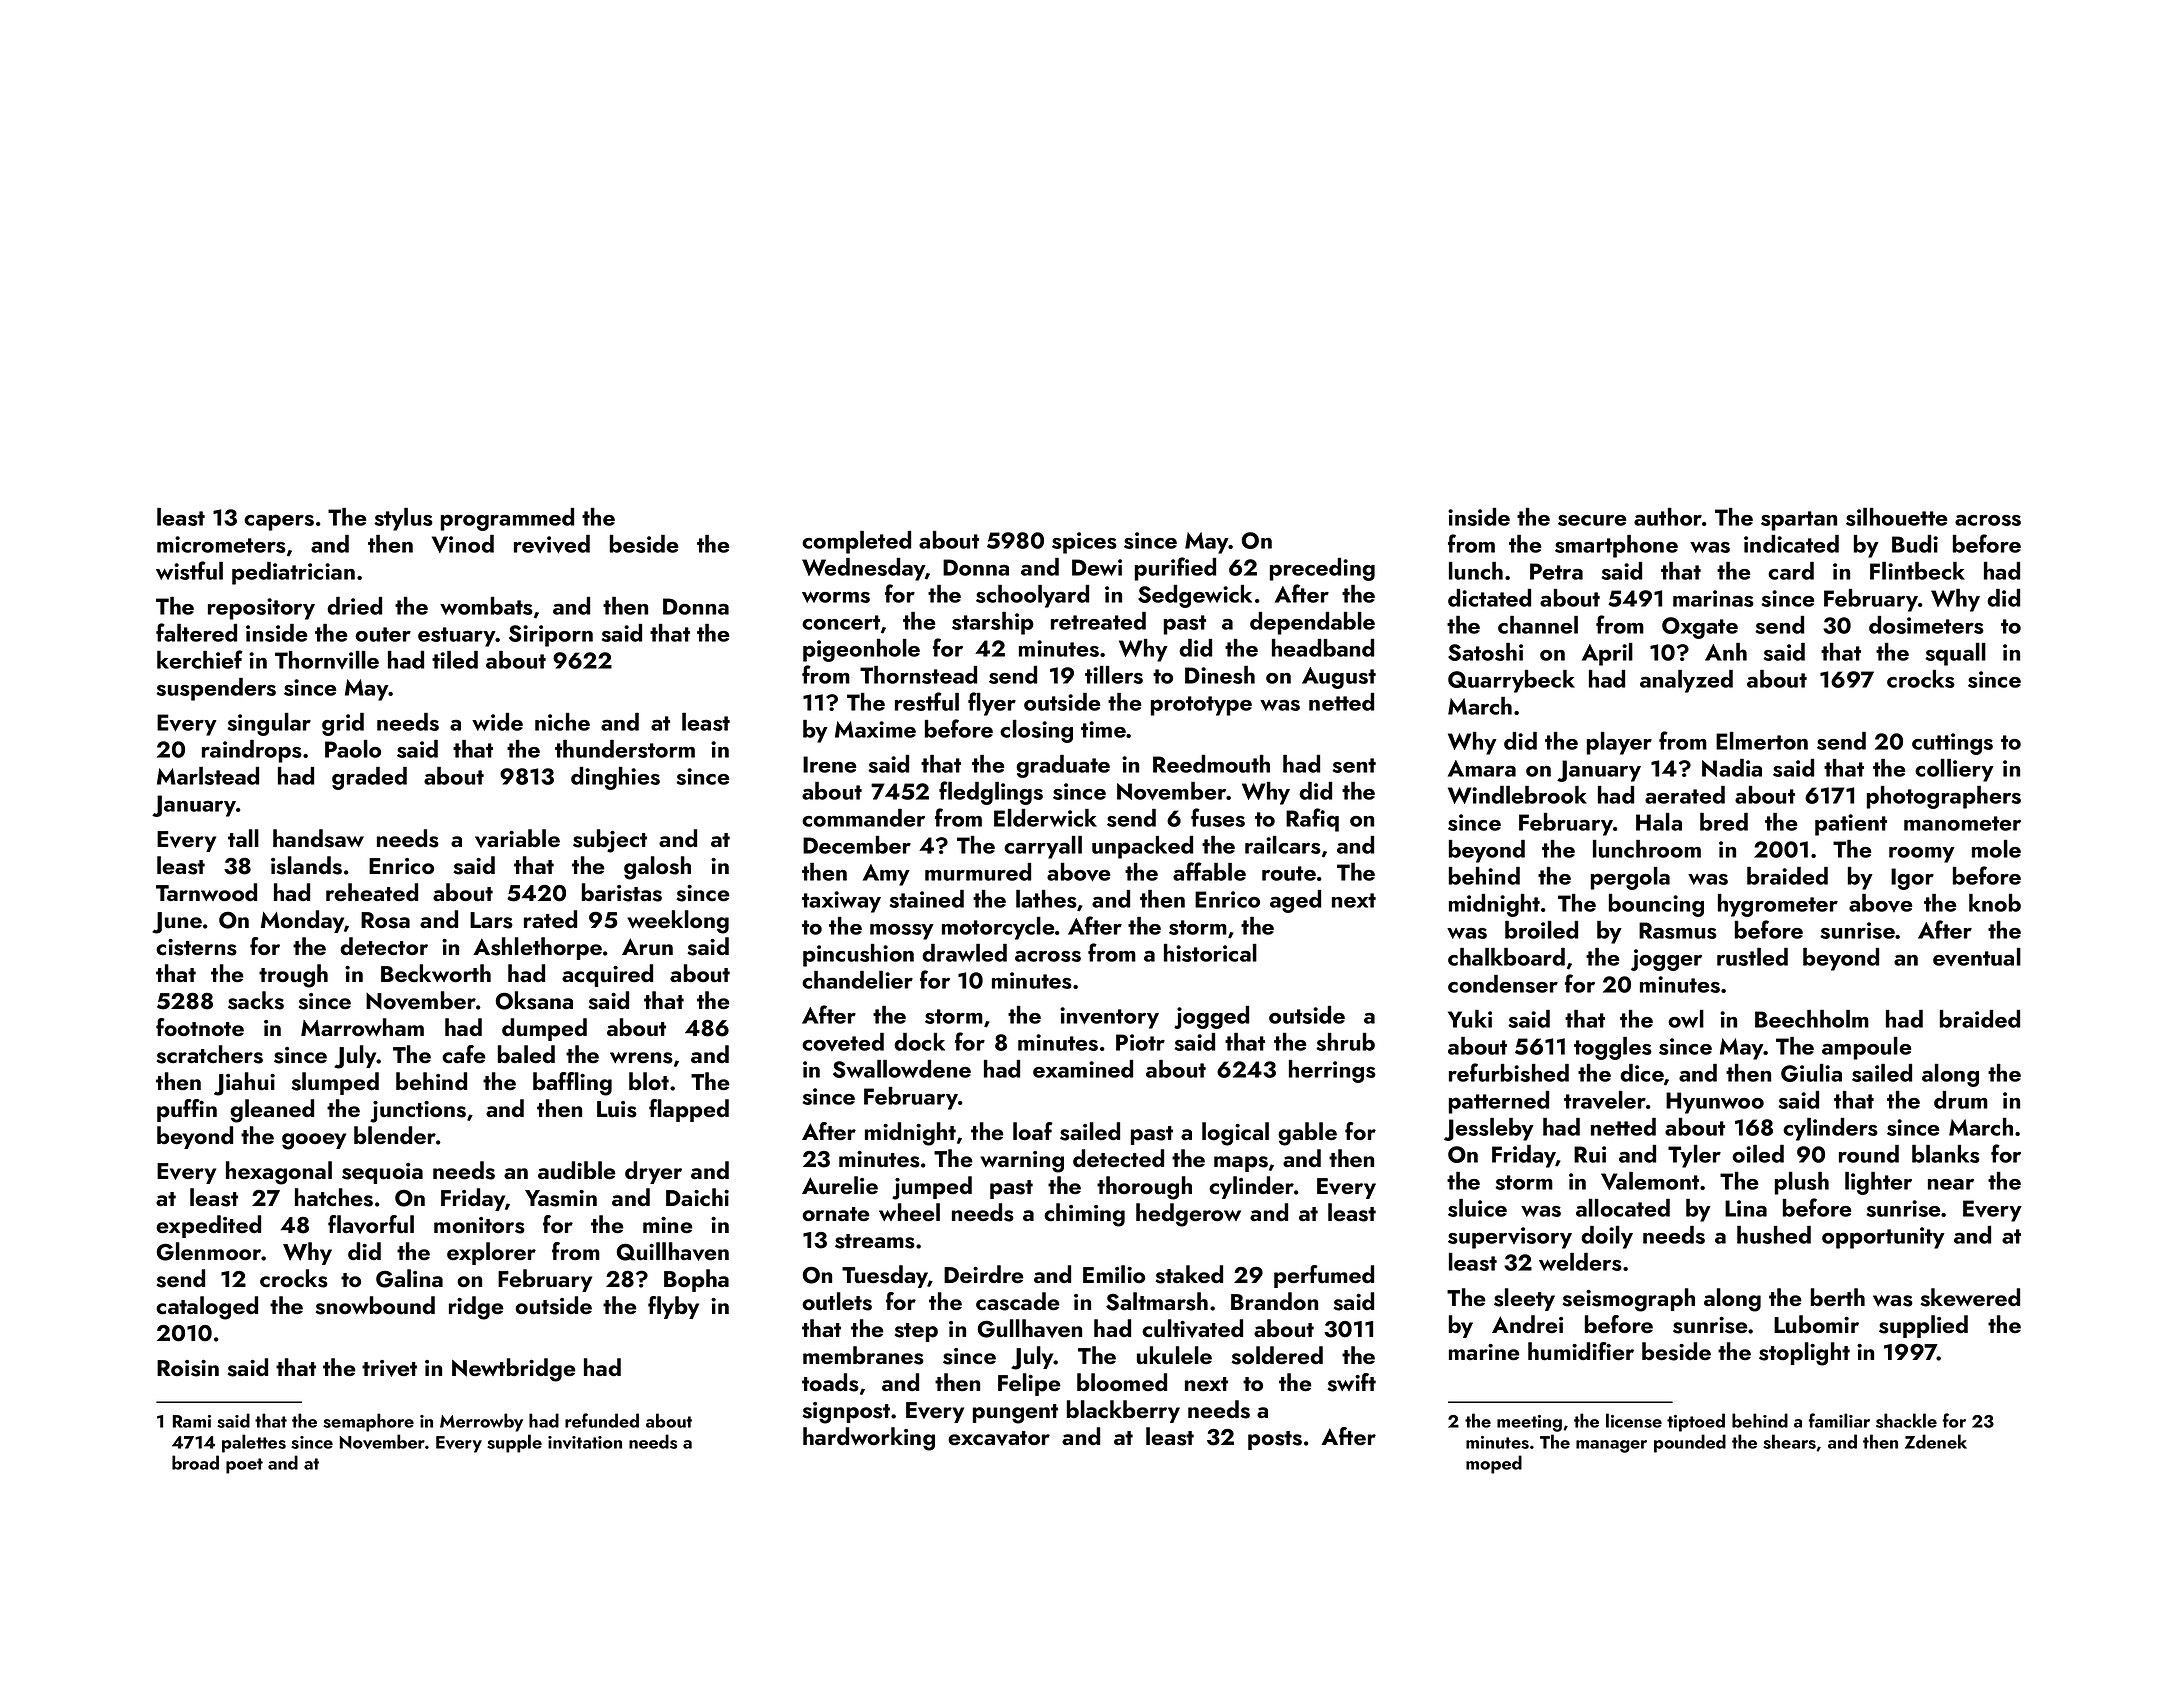 This screenshot has width=2178, height=1683. What do you see at coordinates (1494, 1464) in the screenshot?
I see `moped` at bounding box center [1494, 1464].
